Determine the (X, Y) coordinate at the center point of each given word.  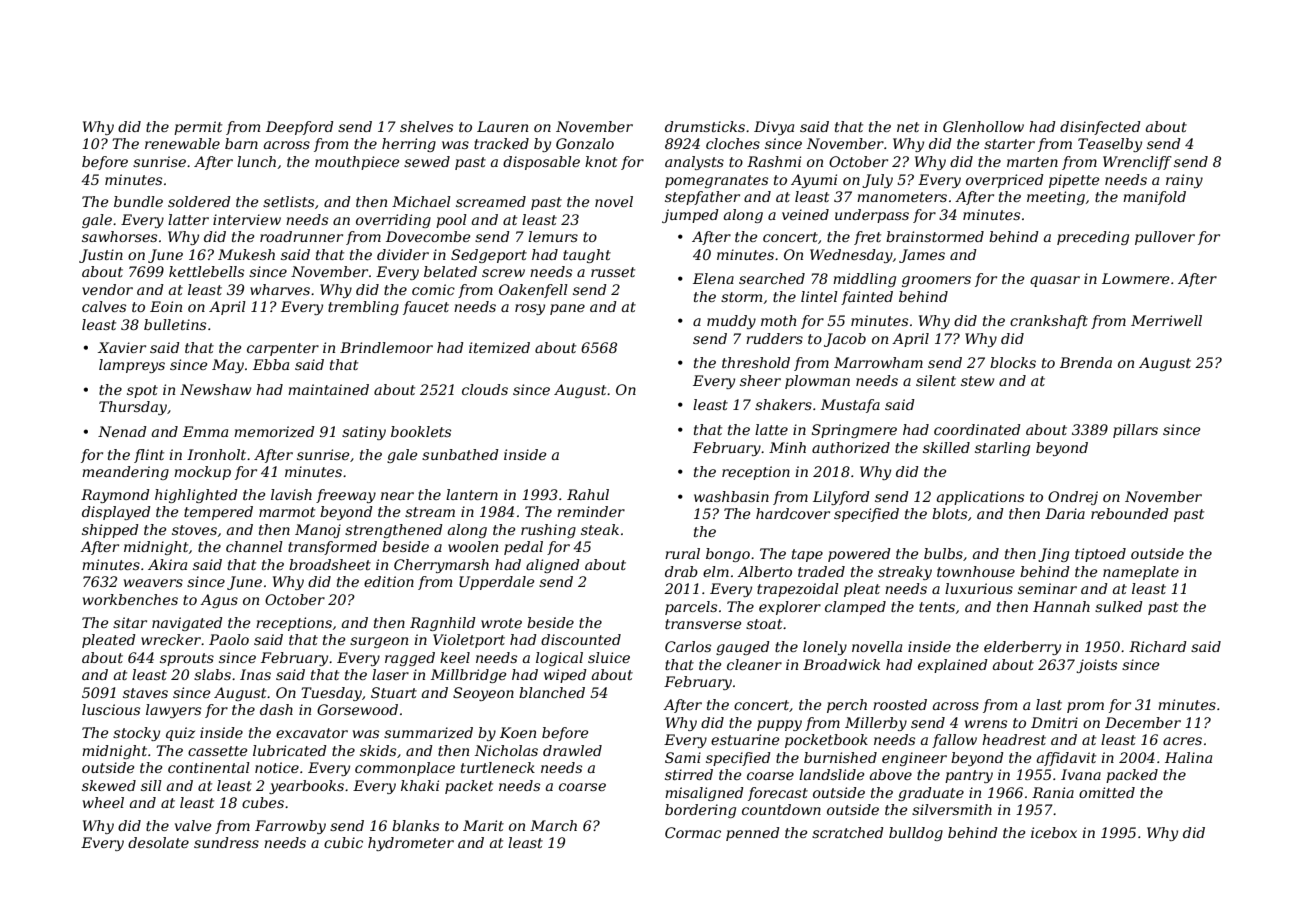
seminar (1047, 588)
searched (772, 278)
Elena (713, 278)
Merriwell (1166, 320)
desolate (158, 842)
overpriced (1005, 181)
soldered (199, 201)
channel (254, 546)
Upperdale (497, 583)
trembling (363, 308)
